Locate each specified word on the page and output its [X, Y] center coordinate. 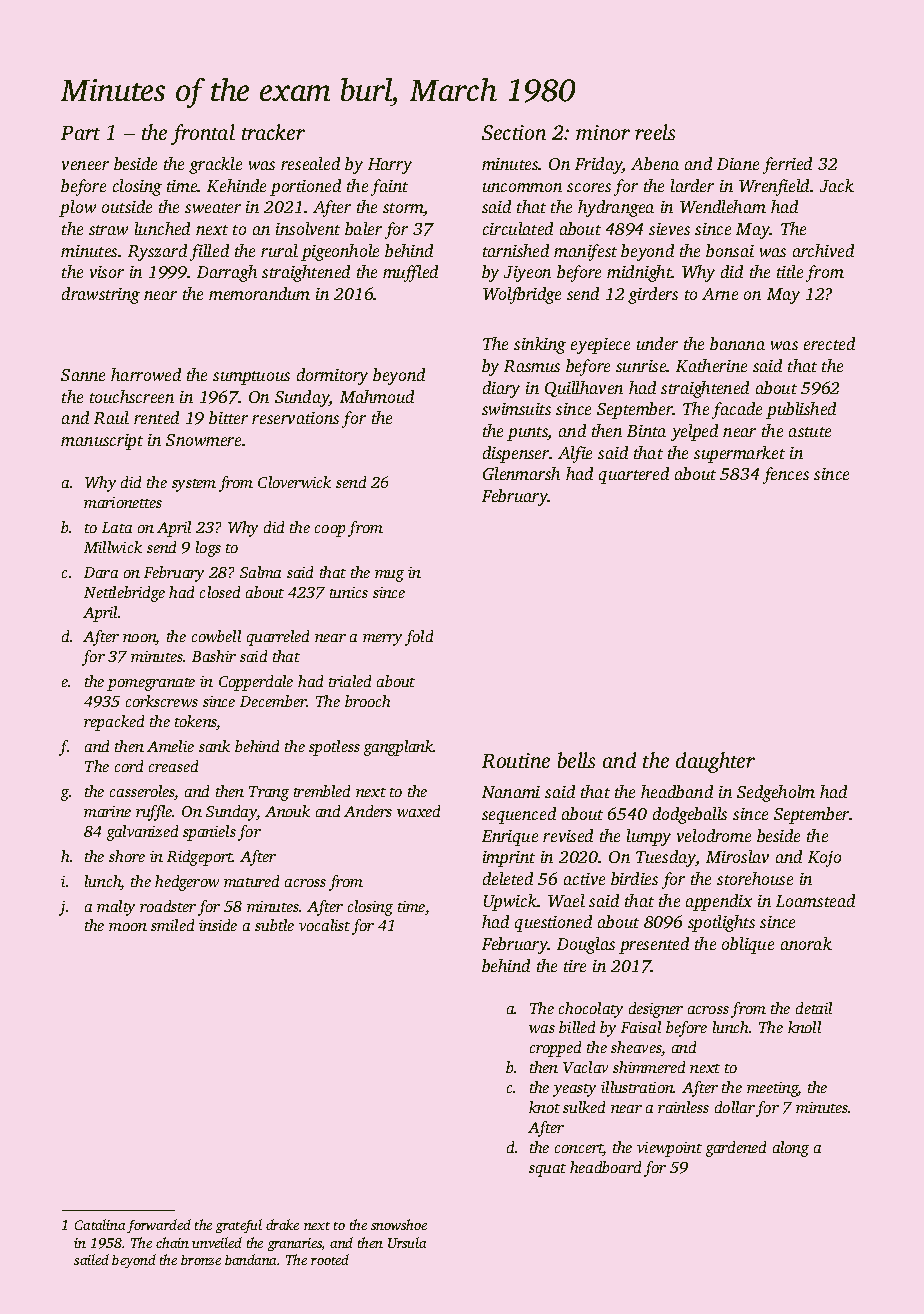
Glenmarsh [521, 473]
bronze [201, 1260]
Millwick [113, 547]
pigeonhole [340, 252]
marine [107, 811]
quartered [634, 475]
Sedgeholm [776, 793]
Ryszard [157, 252]
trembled [322, 791]
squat [547, 1170]
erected [829, 343]
